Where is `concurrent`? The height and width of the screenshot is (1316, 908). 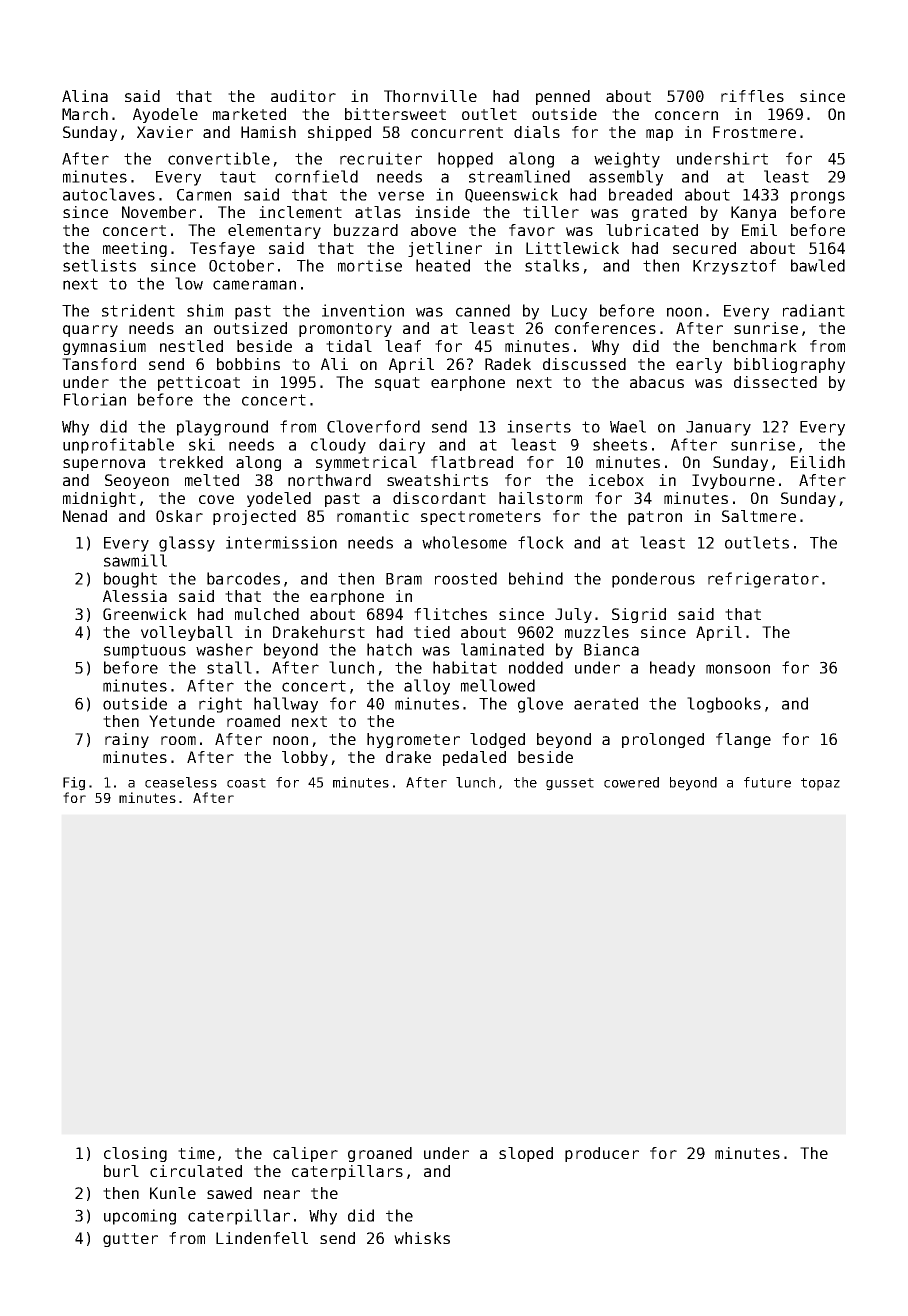 concurrent is located at coordinates (457, 132).
